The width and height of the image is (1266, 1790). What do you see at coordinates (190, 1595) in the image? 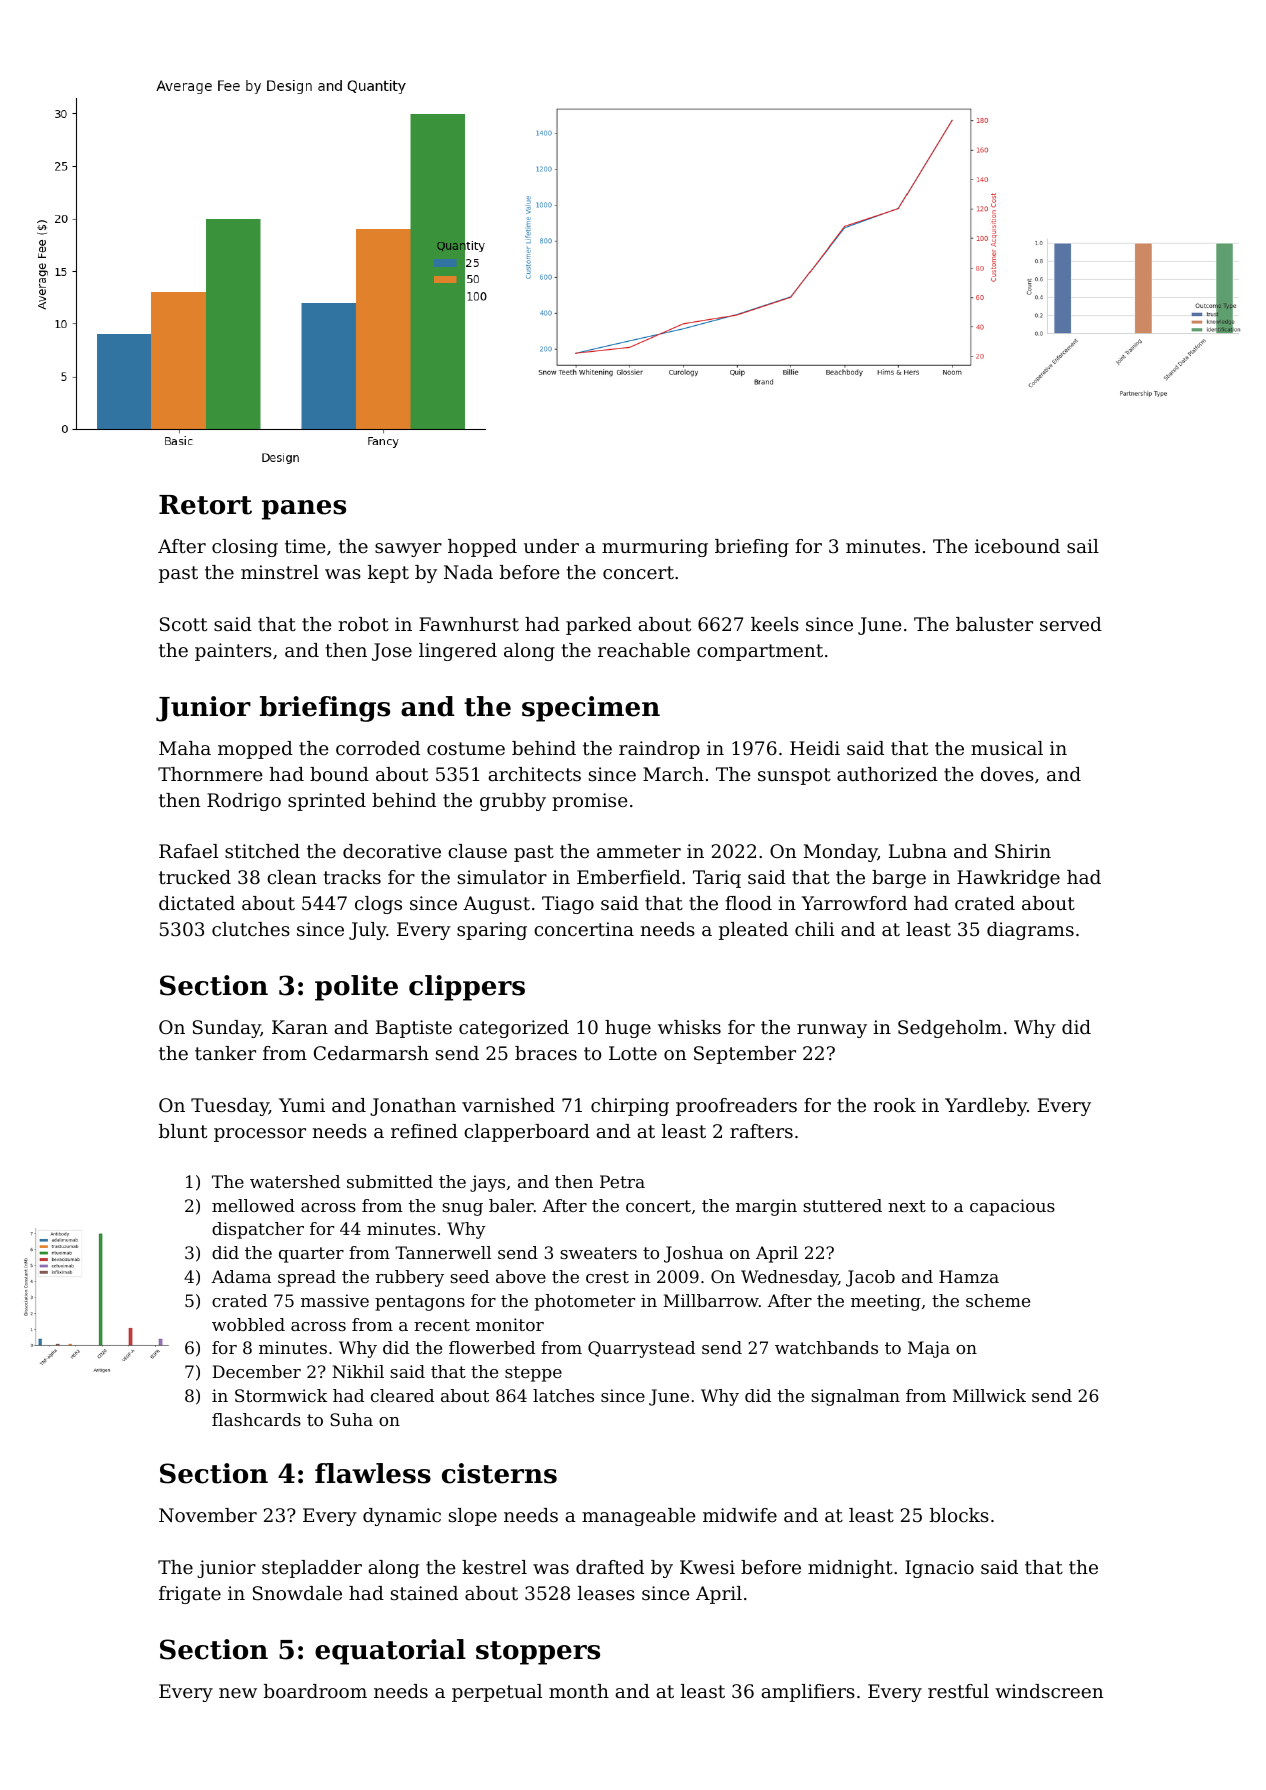
I see `frigate` at bounding box center [190, 1595].
